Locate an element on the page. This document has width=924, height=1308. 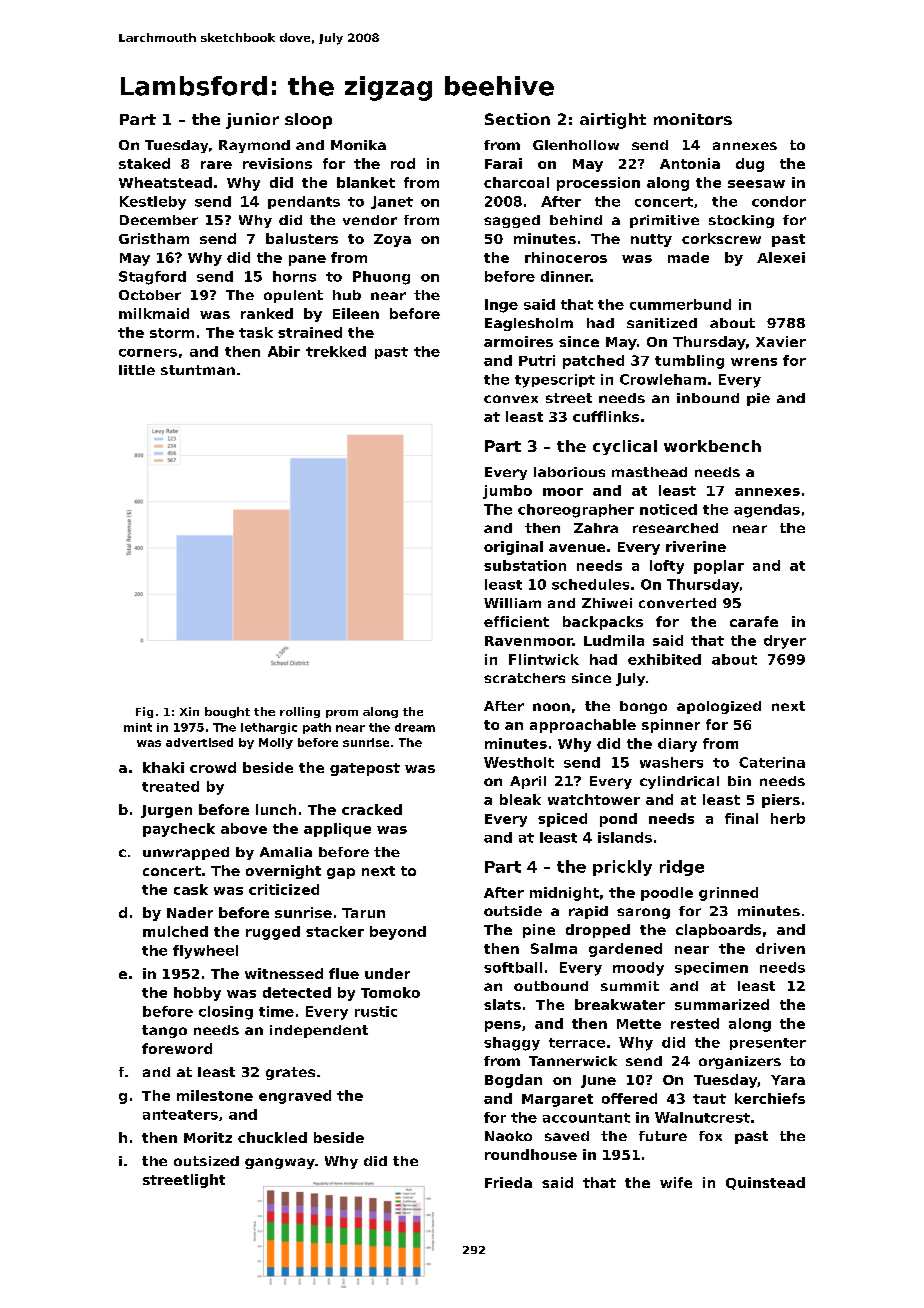
blanket is located at coordinates (366, 182).
